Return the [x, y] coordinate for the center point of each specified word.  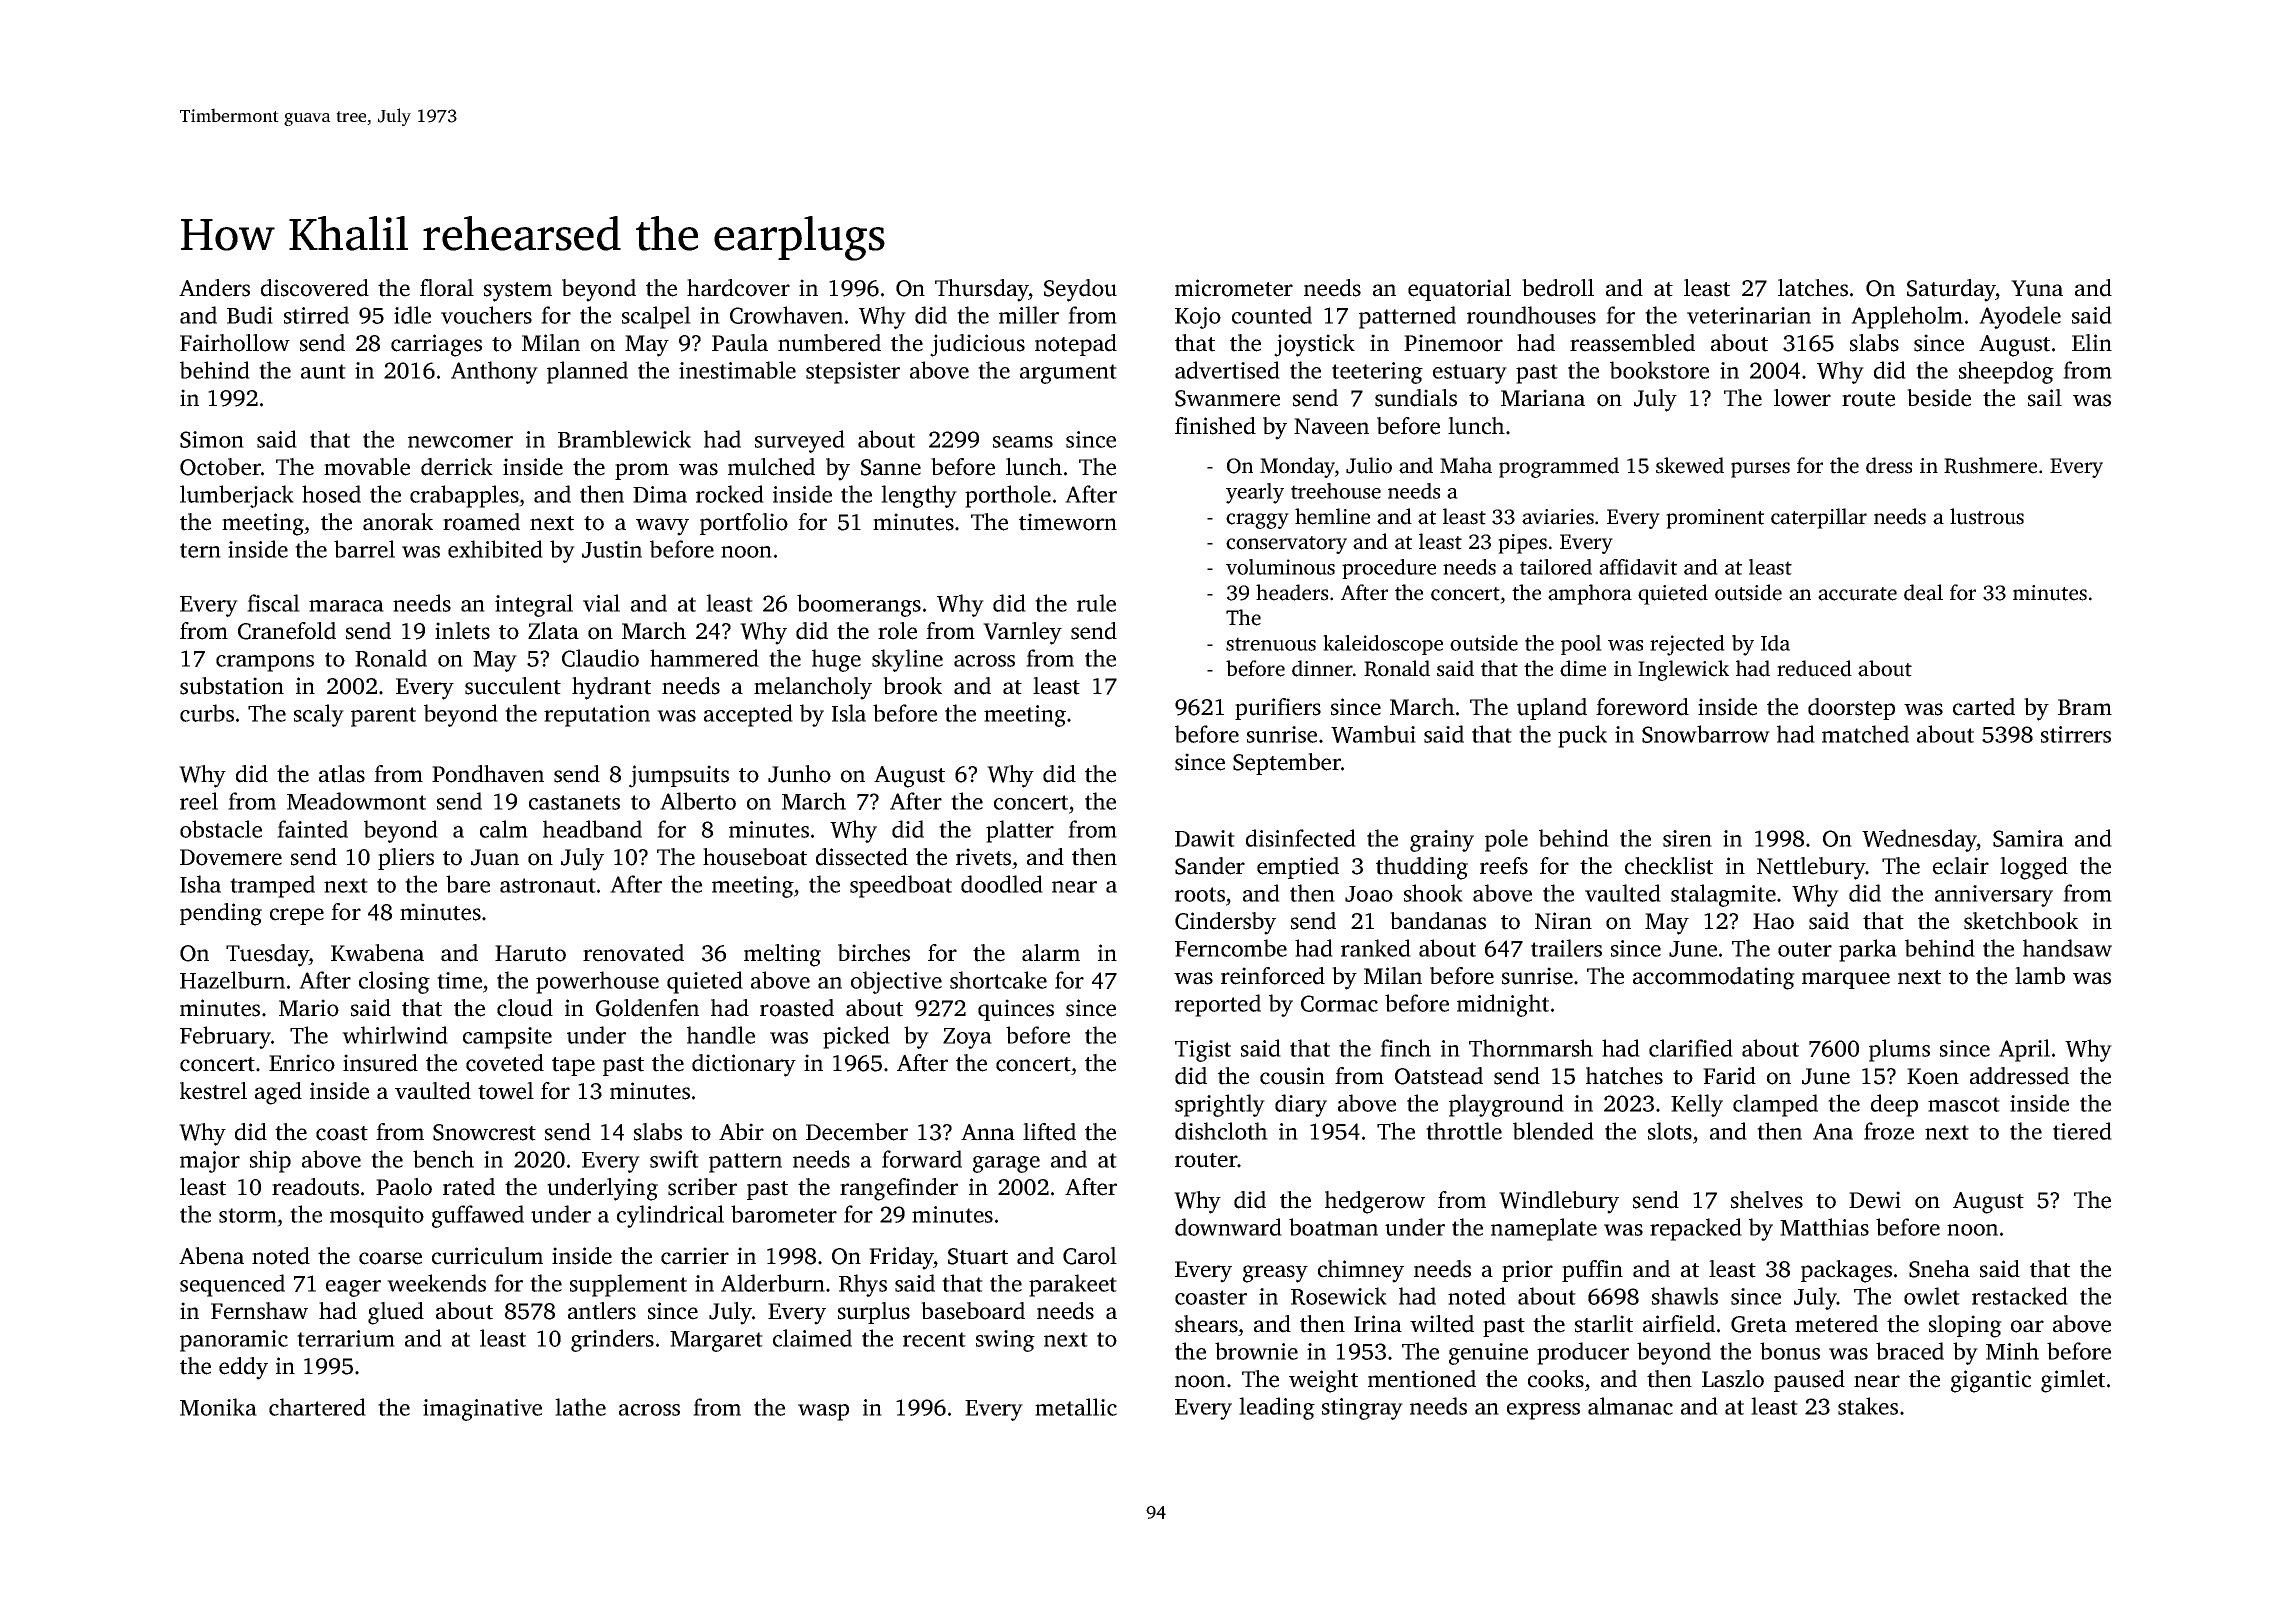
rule [1096, 603]
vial [601, 603]
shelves [1767, 1200]
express [1543, 1411]
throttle [1464, 1131]
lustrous [1987, 516]
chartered [317, 1407]
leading [1277, 1408]
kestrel [213, 1091]
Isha [200, 884]
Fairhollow [235, 343]
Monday [1297, 467]
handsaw [2067, 948]
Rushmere [1990, 465]
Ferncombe [1231, 948]
